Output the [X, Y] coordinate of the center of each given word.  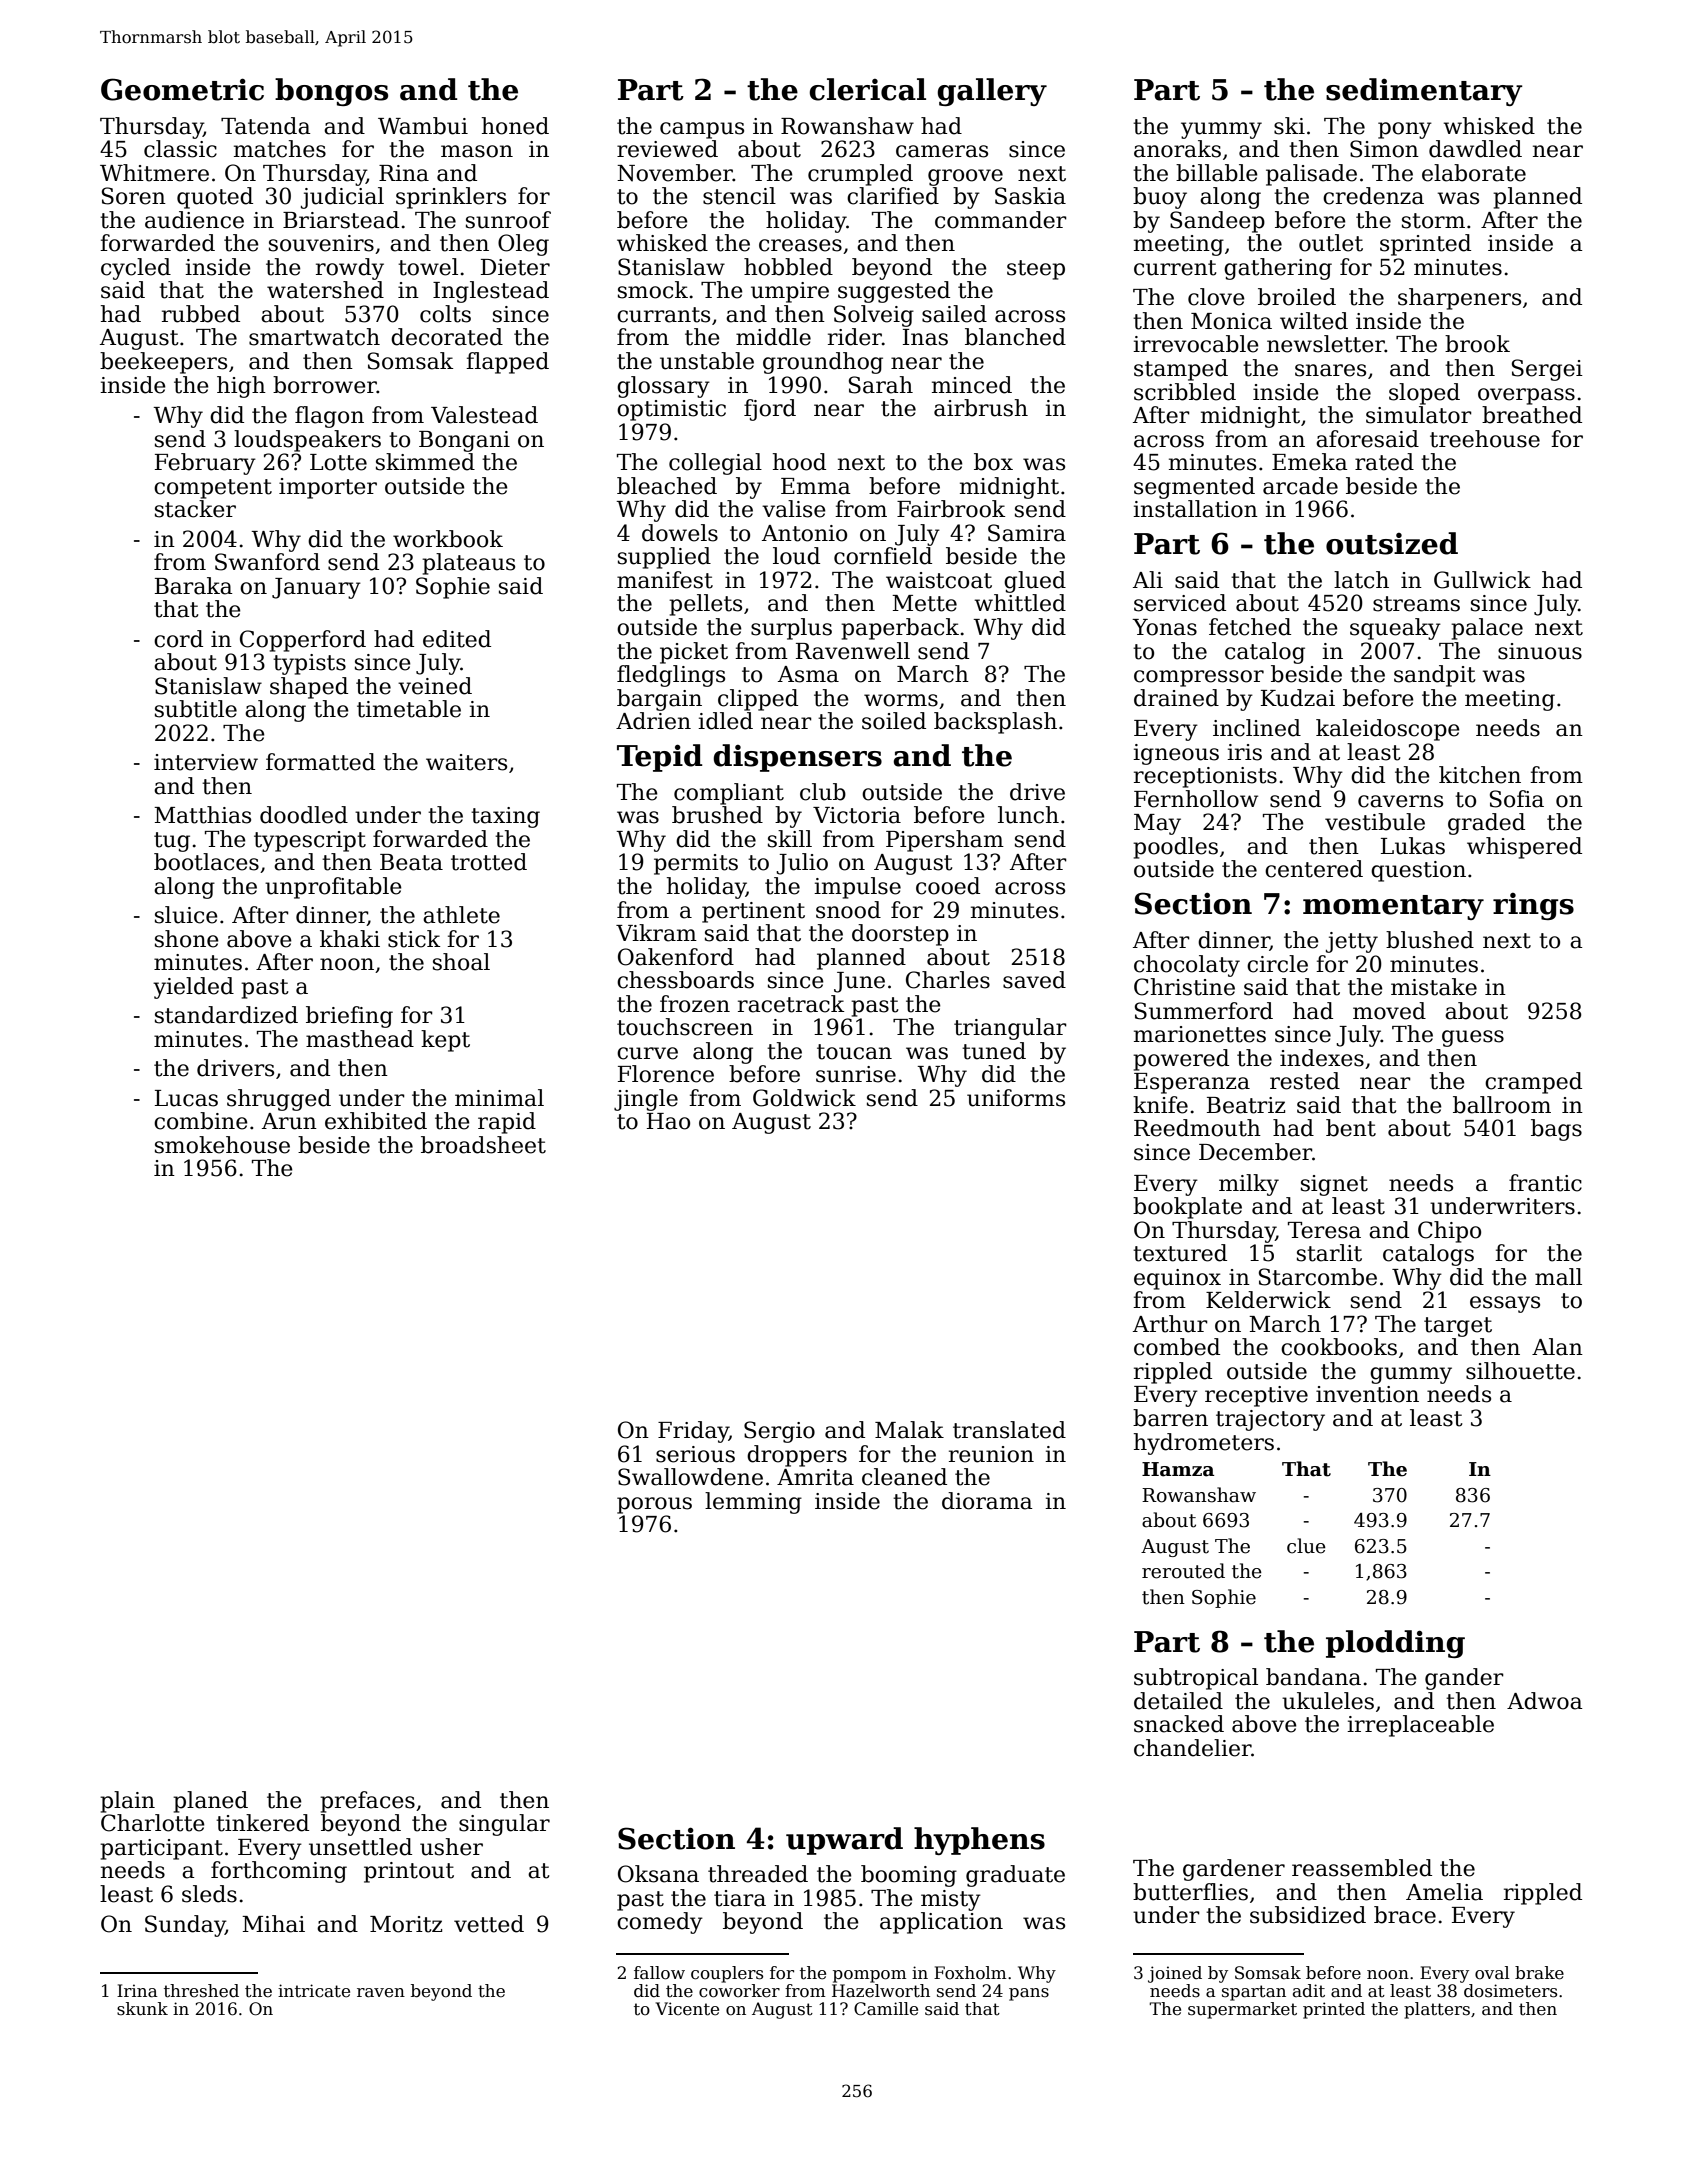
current [1175, 268]
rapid [507, 1123]
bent [1351, 1128]
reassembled [1362, 1868]
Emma [816, 486]
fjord [770, 410]
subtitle [196, 709]
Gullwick [1482, 580]
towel [428, 267]
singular [504, 1825]
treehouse [1485, 439]
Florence [666, 1074]
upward [844, 1841]
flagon [329, 417]
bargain [659, 700]
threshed [201, 1991]
